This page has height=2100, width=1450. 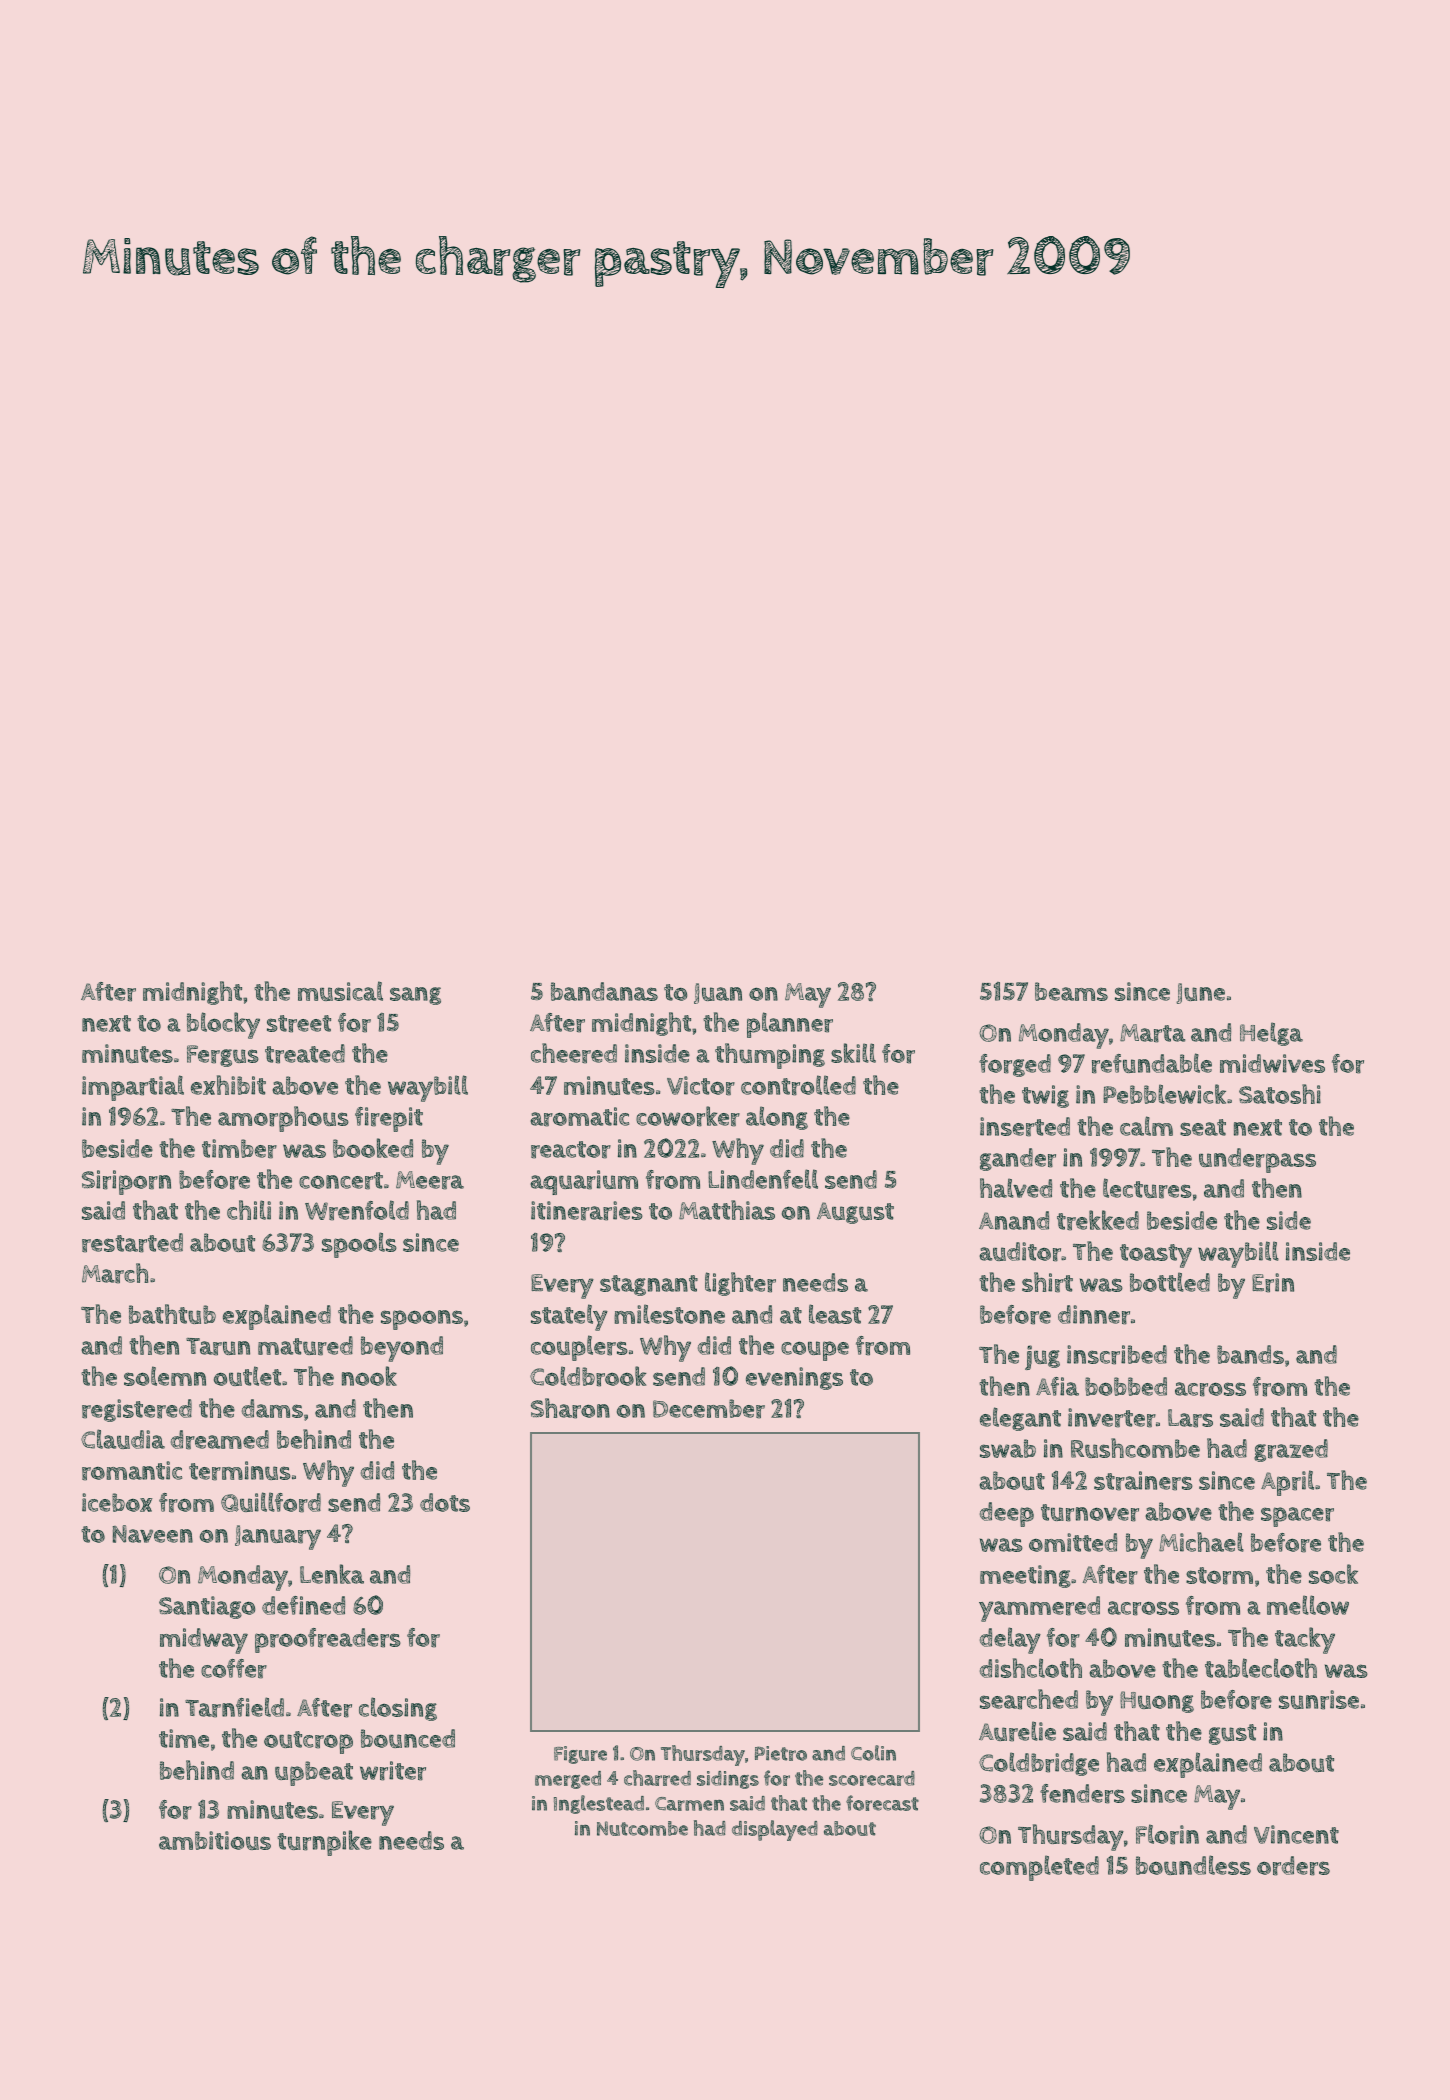 I want to click on blocky, so click(x=223, y=1025).
